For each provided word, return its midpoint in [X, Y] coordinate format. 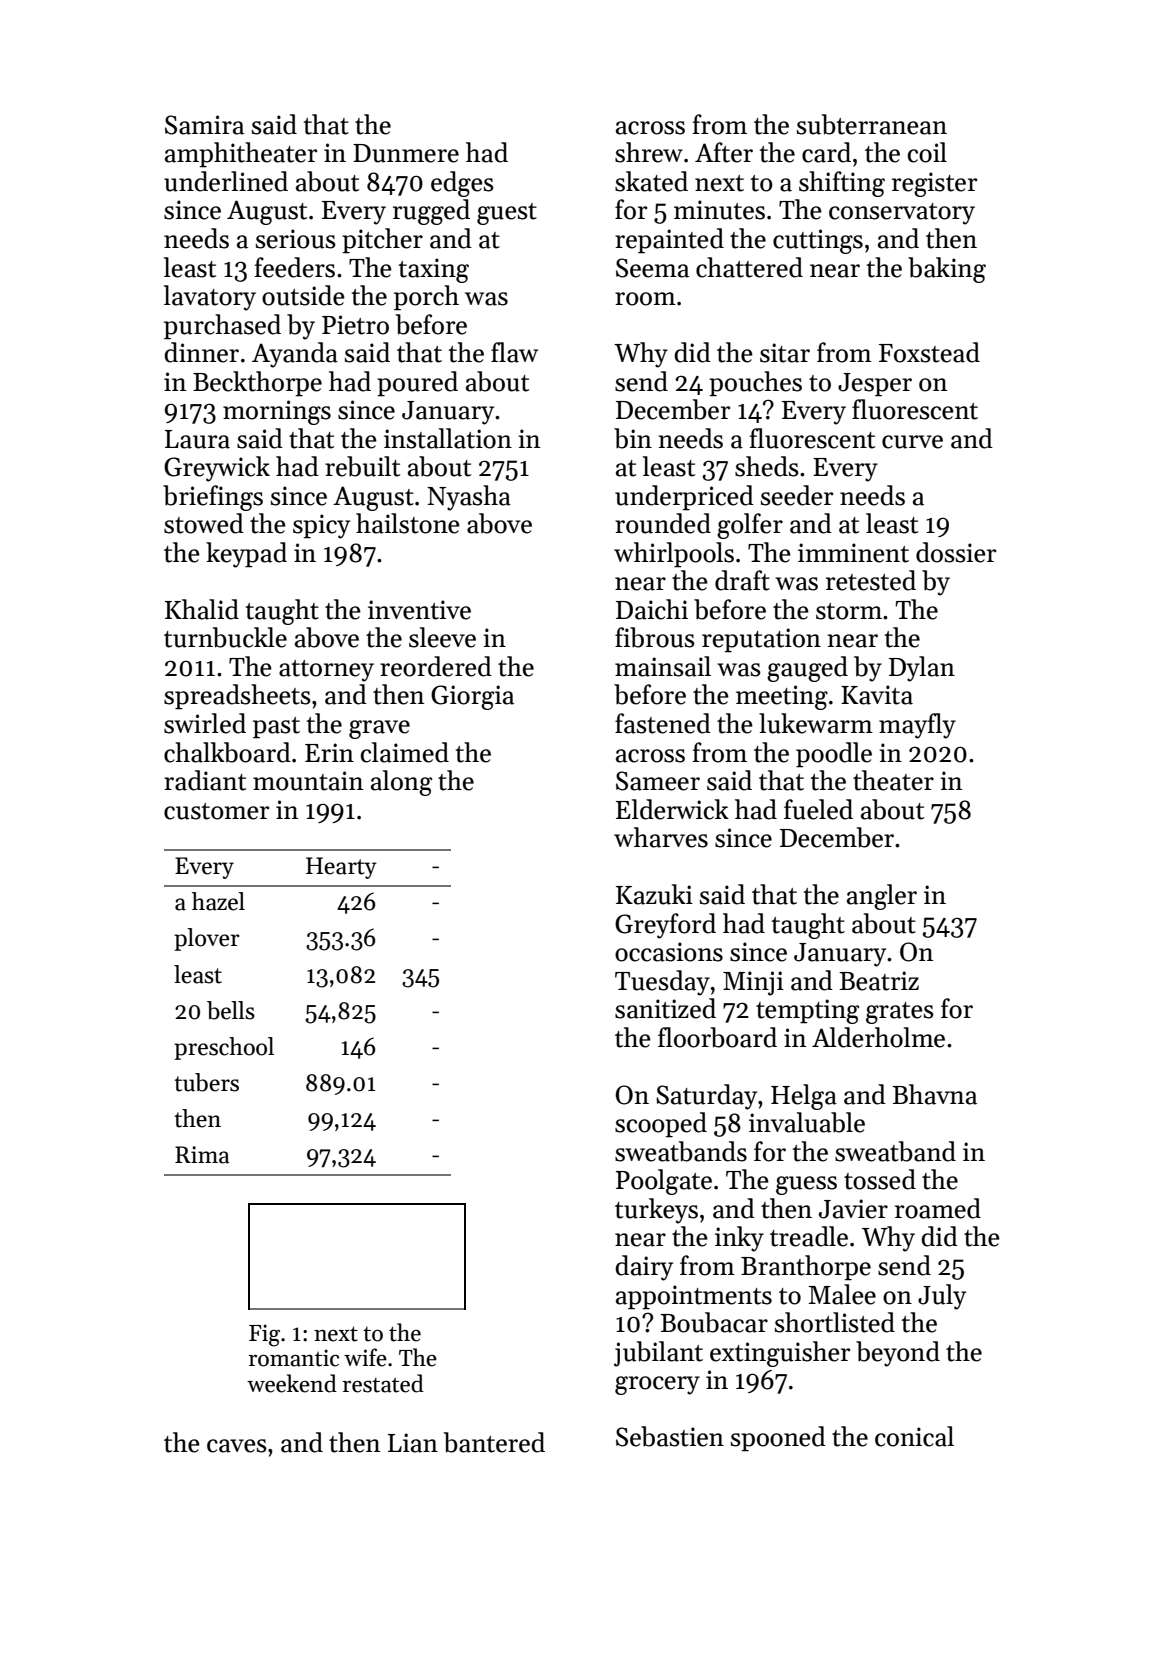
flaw [514, 352]
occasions [669, 952]
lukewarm [816, 723]
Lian [413, 1443]
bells [231, 1010]
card [826, 152]
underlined [226, 181]
